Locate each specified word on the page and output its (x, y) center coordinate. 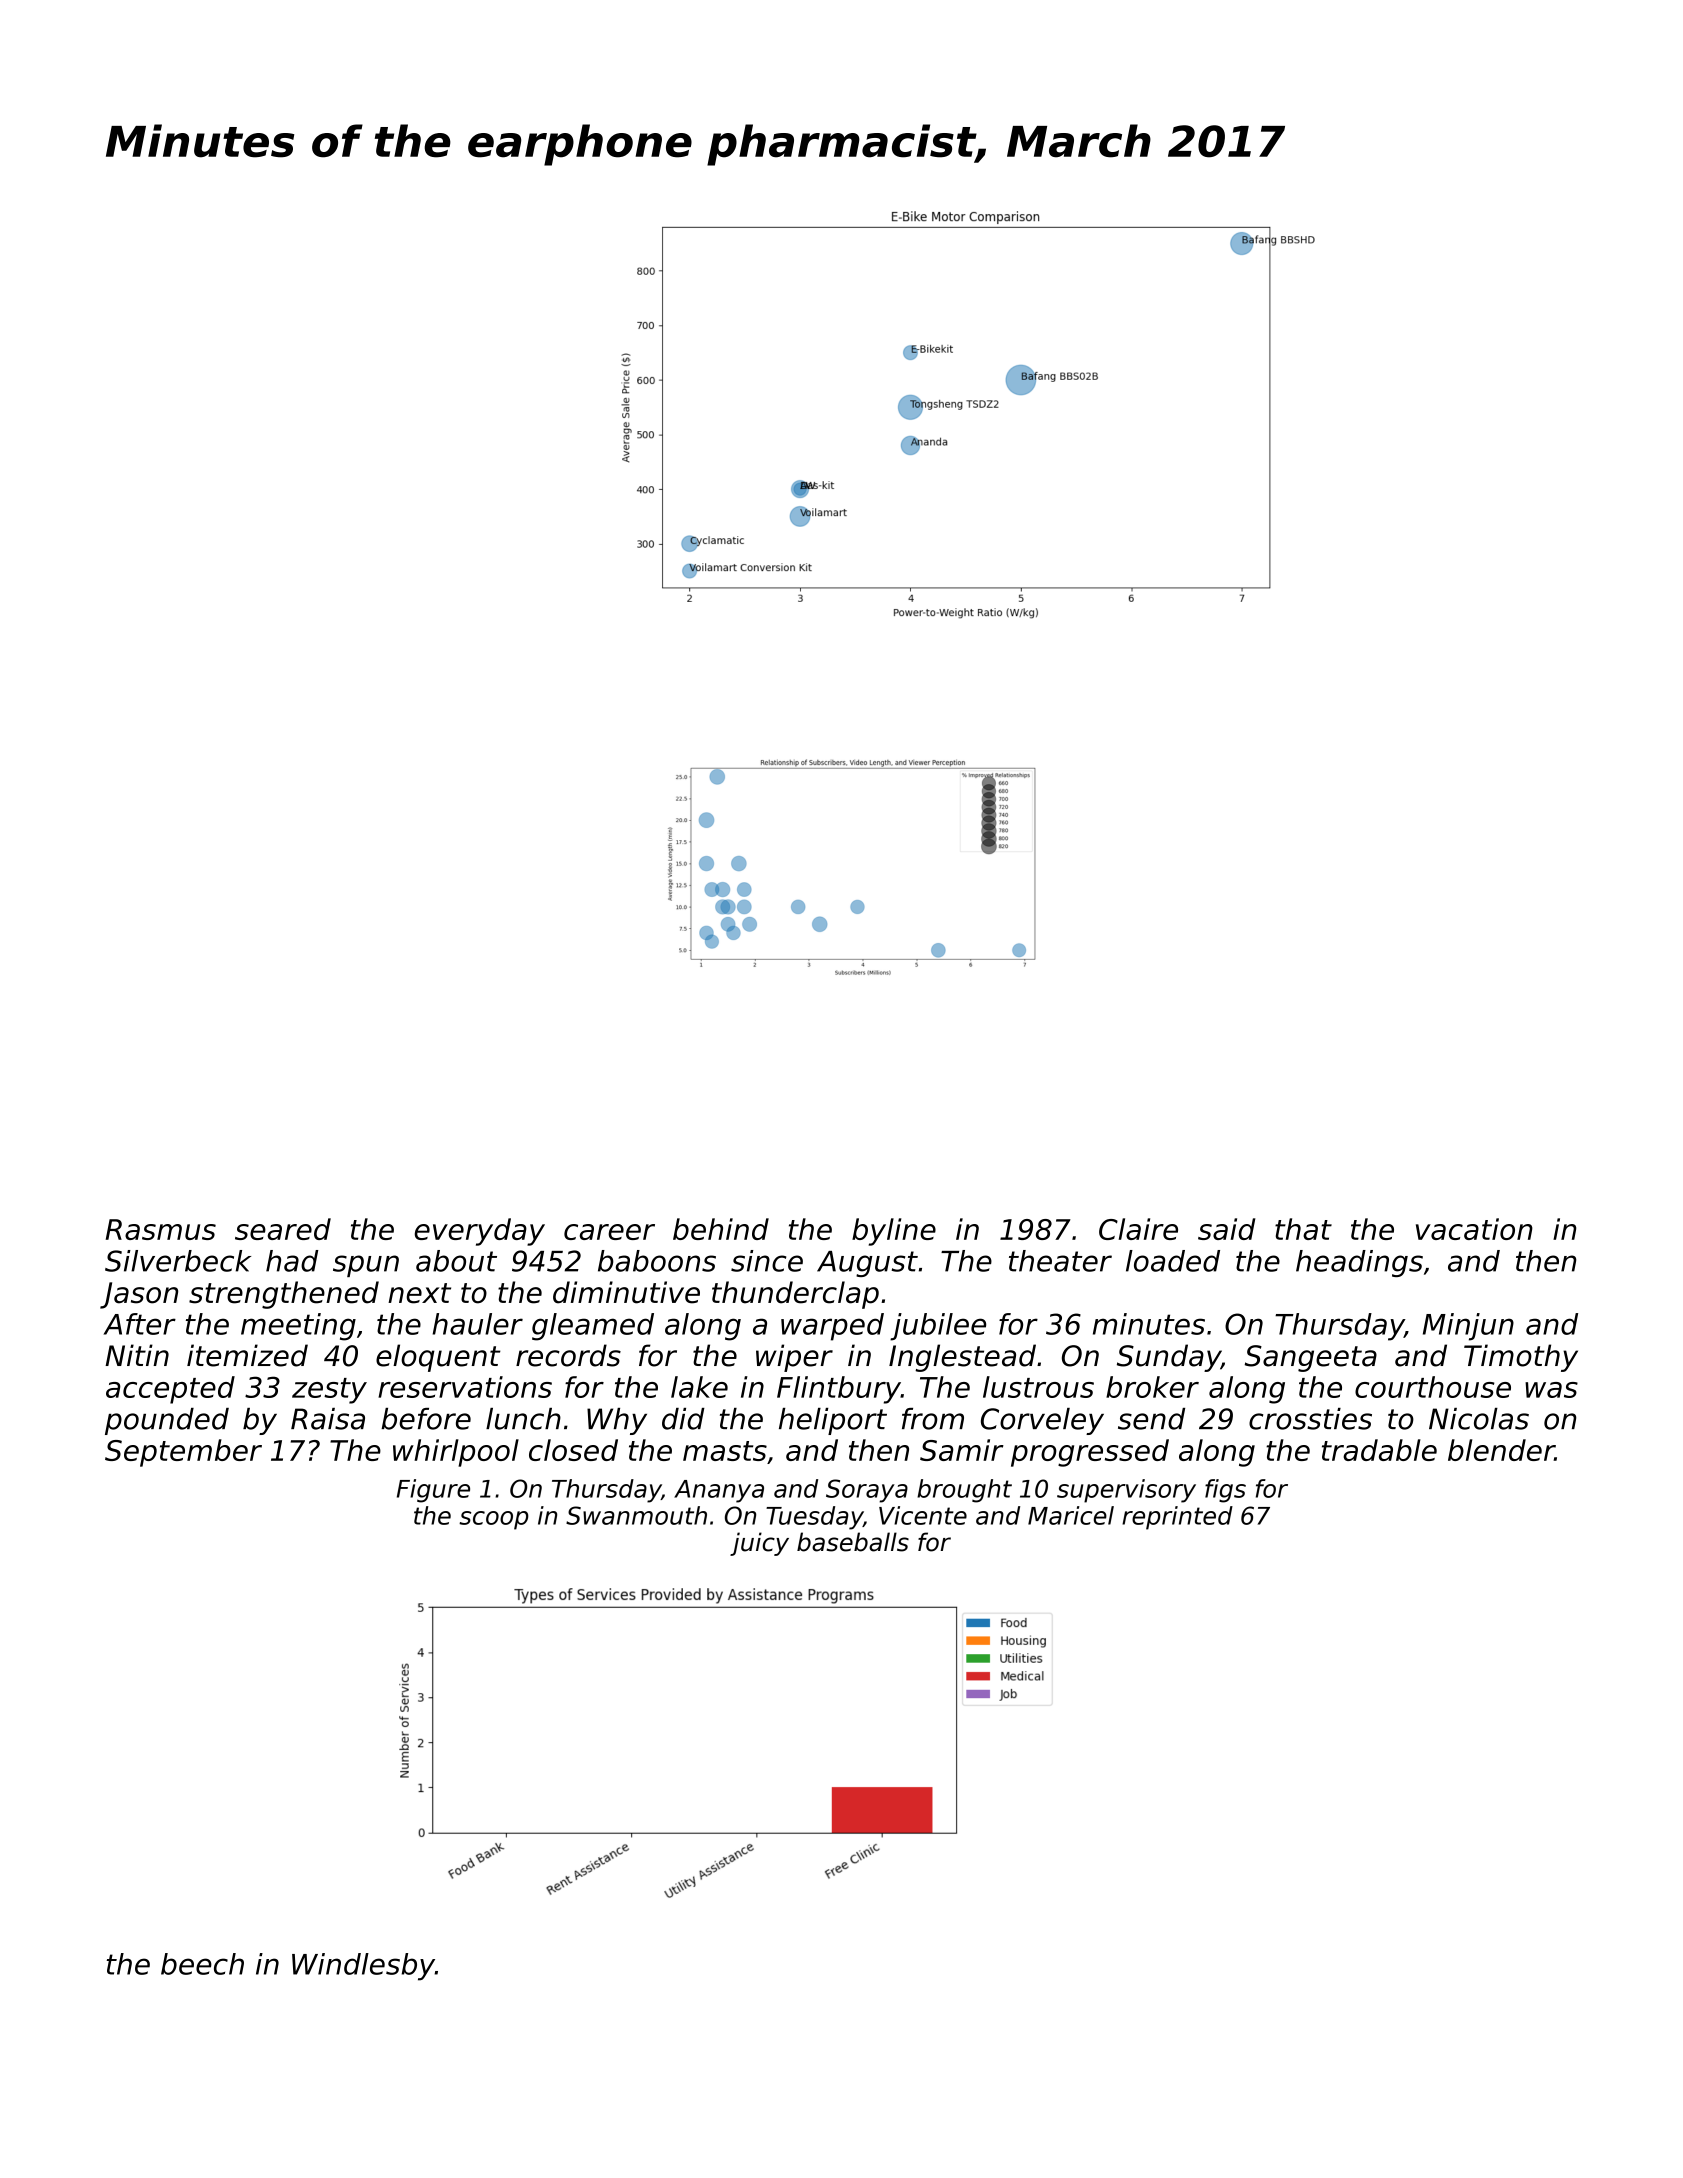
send (1151, 1419)
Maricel (1071, 1515)
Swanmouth (636, 1515)
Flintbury (839, 1390)
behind (721, 1229)
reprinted (1177, 1518)
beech (202, 1964)
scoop (494, 1520)
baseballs (853, 1542)
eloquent (438, 1358)
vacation (1474, 1229)
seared (283, 1229)
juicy (759, 1544)
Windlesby (363, 1967)
